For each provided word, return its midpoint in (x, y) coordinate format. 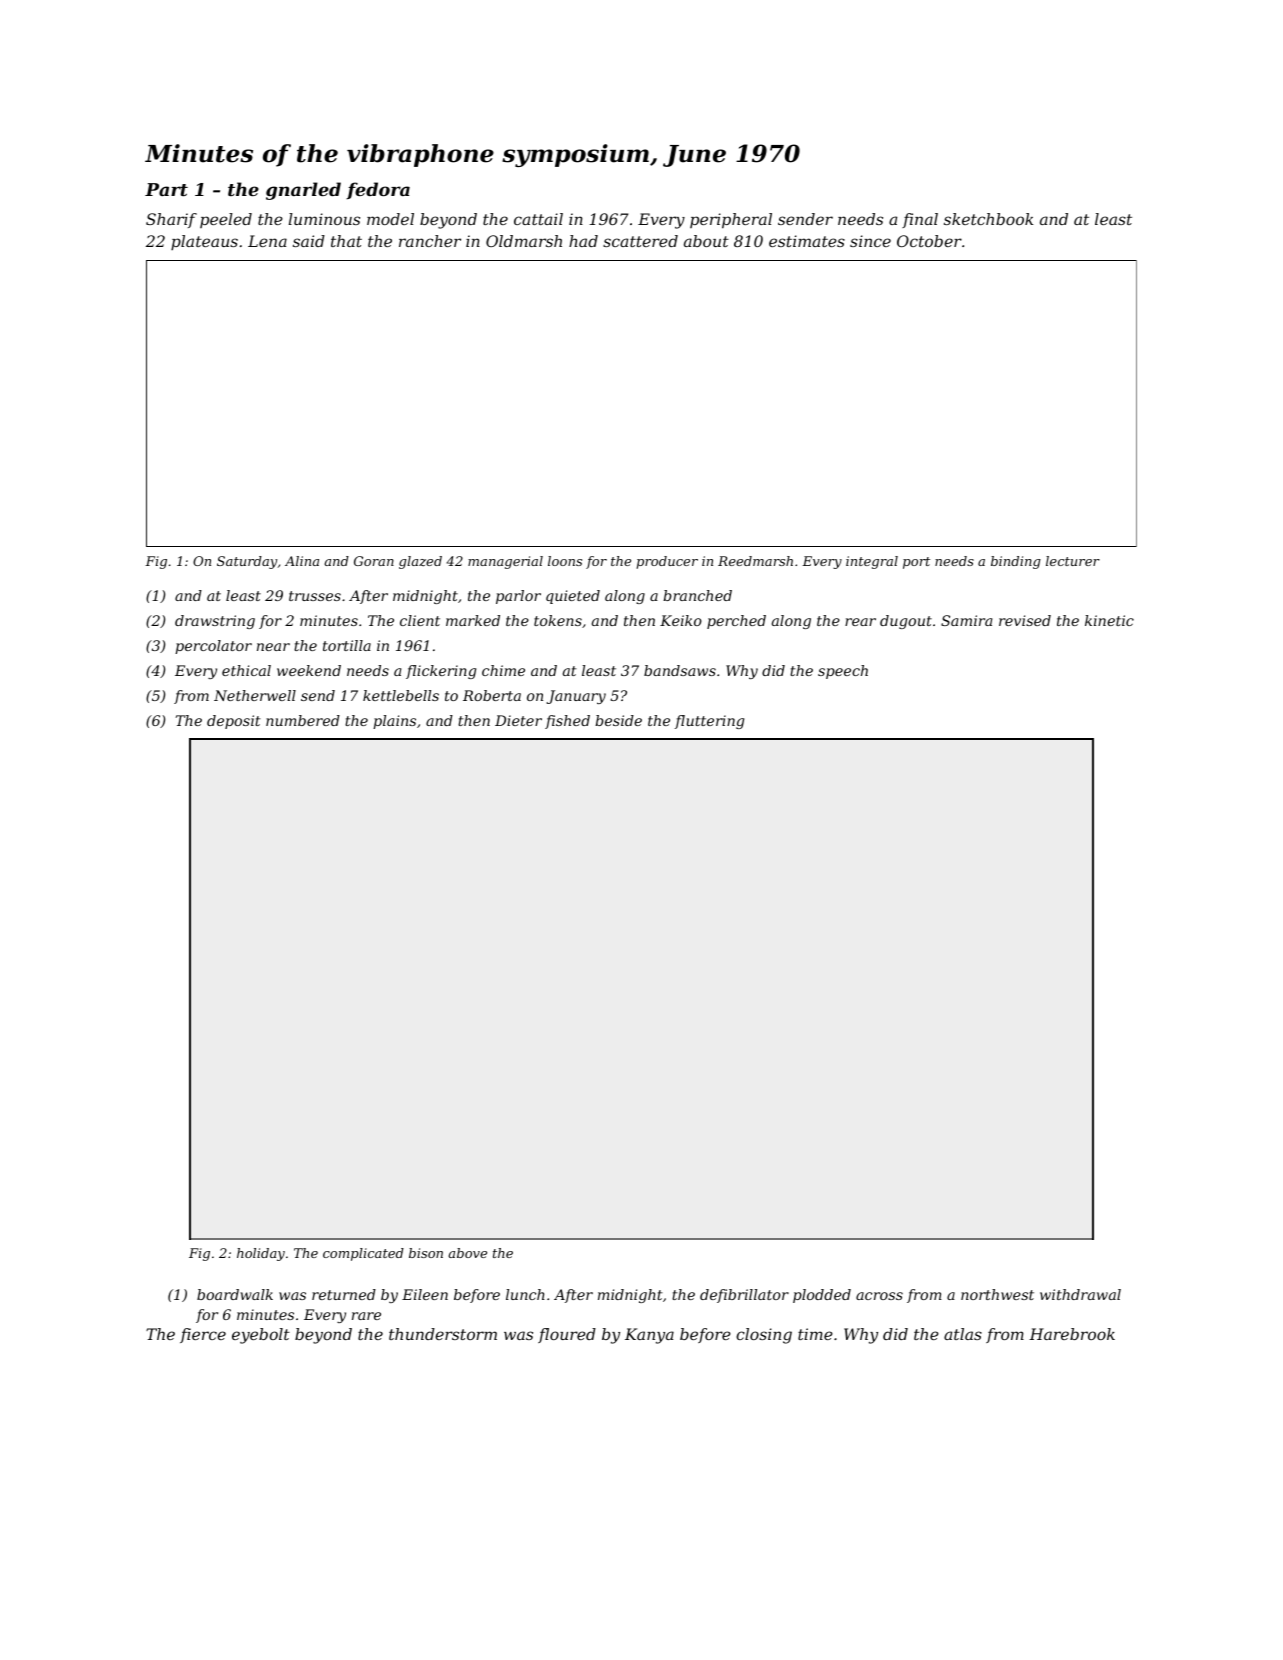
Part (166, 189)
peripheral (731, 221)
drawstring (215, 622)
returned (344, 1294)
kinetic (1109, 620)
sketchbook (988, 219)
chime (503, 670)
